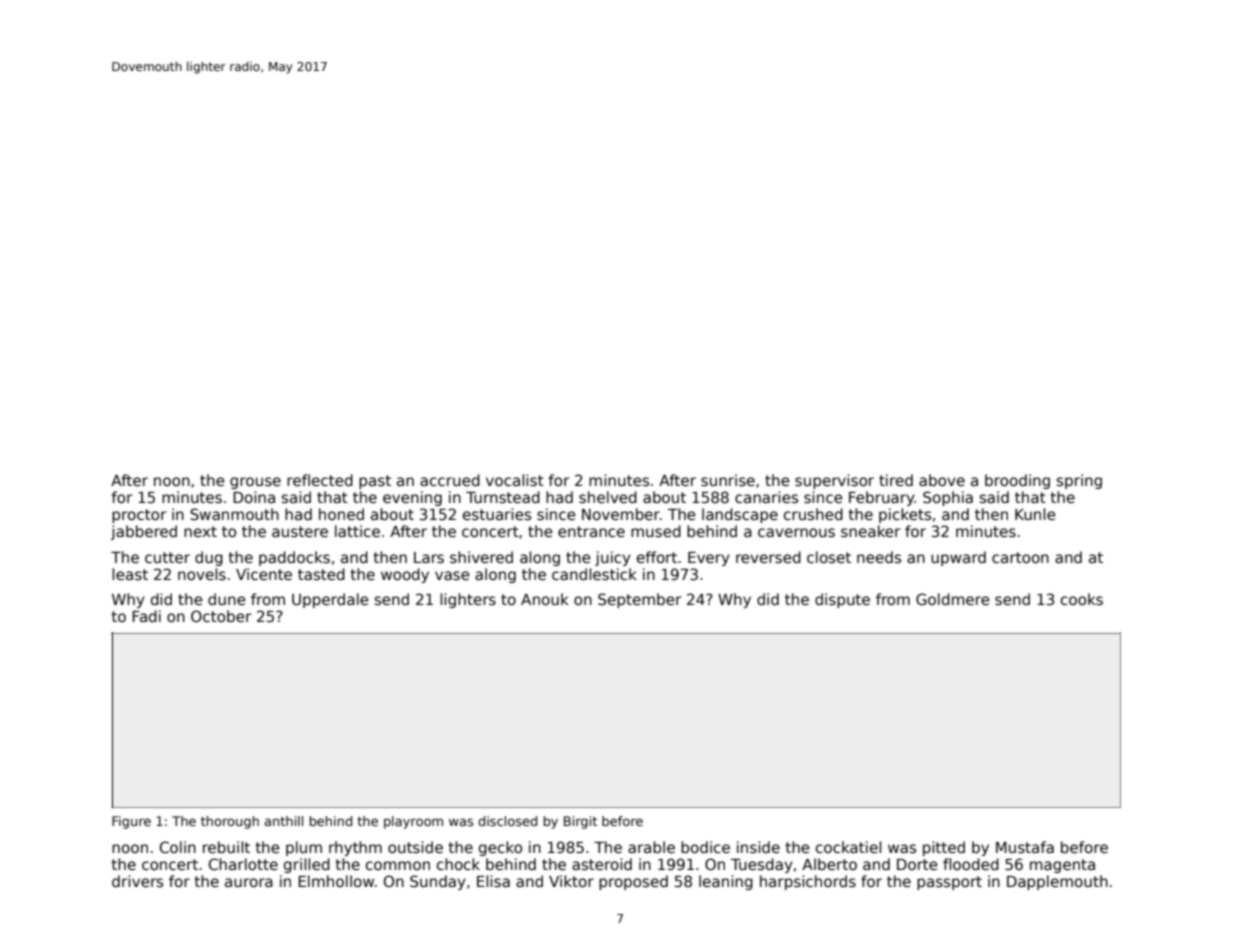 This page has height=952, width=1233. Describe the element at coordinates (726, 882) in the page. I see `leaning` at that location.
